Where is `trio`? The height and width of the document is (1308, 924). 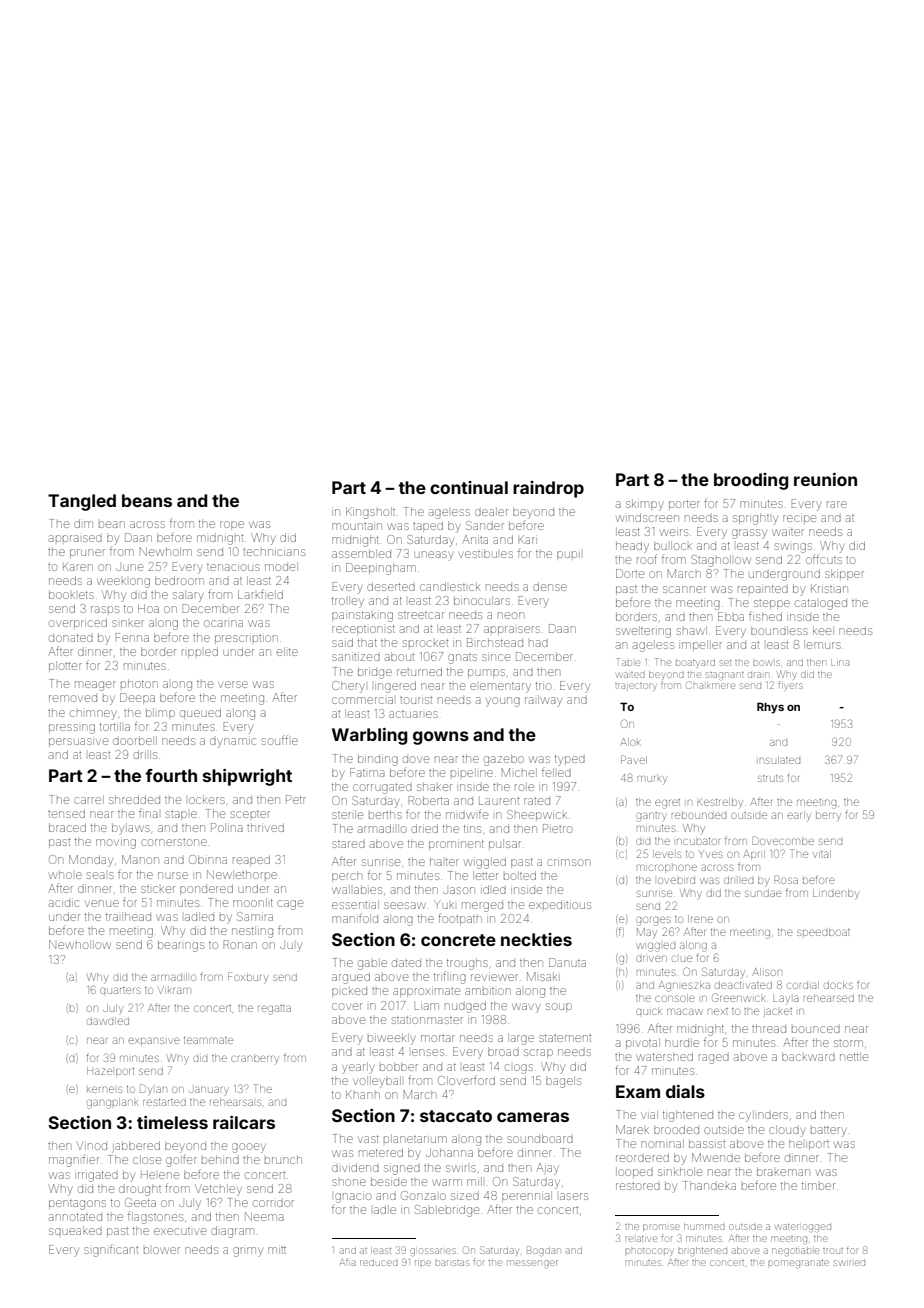
trio is located at coordinates (543, 686).
